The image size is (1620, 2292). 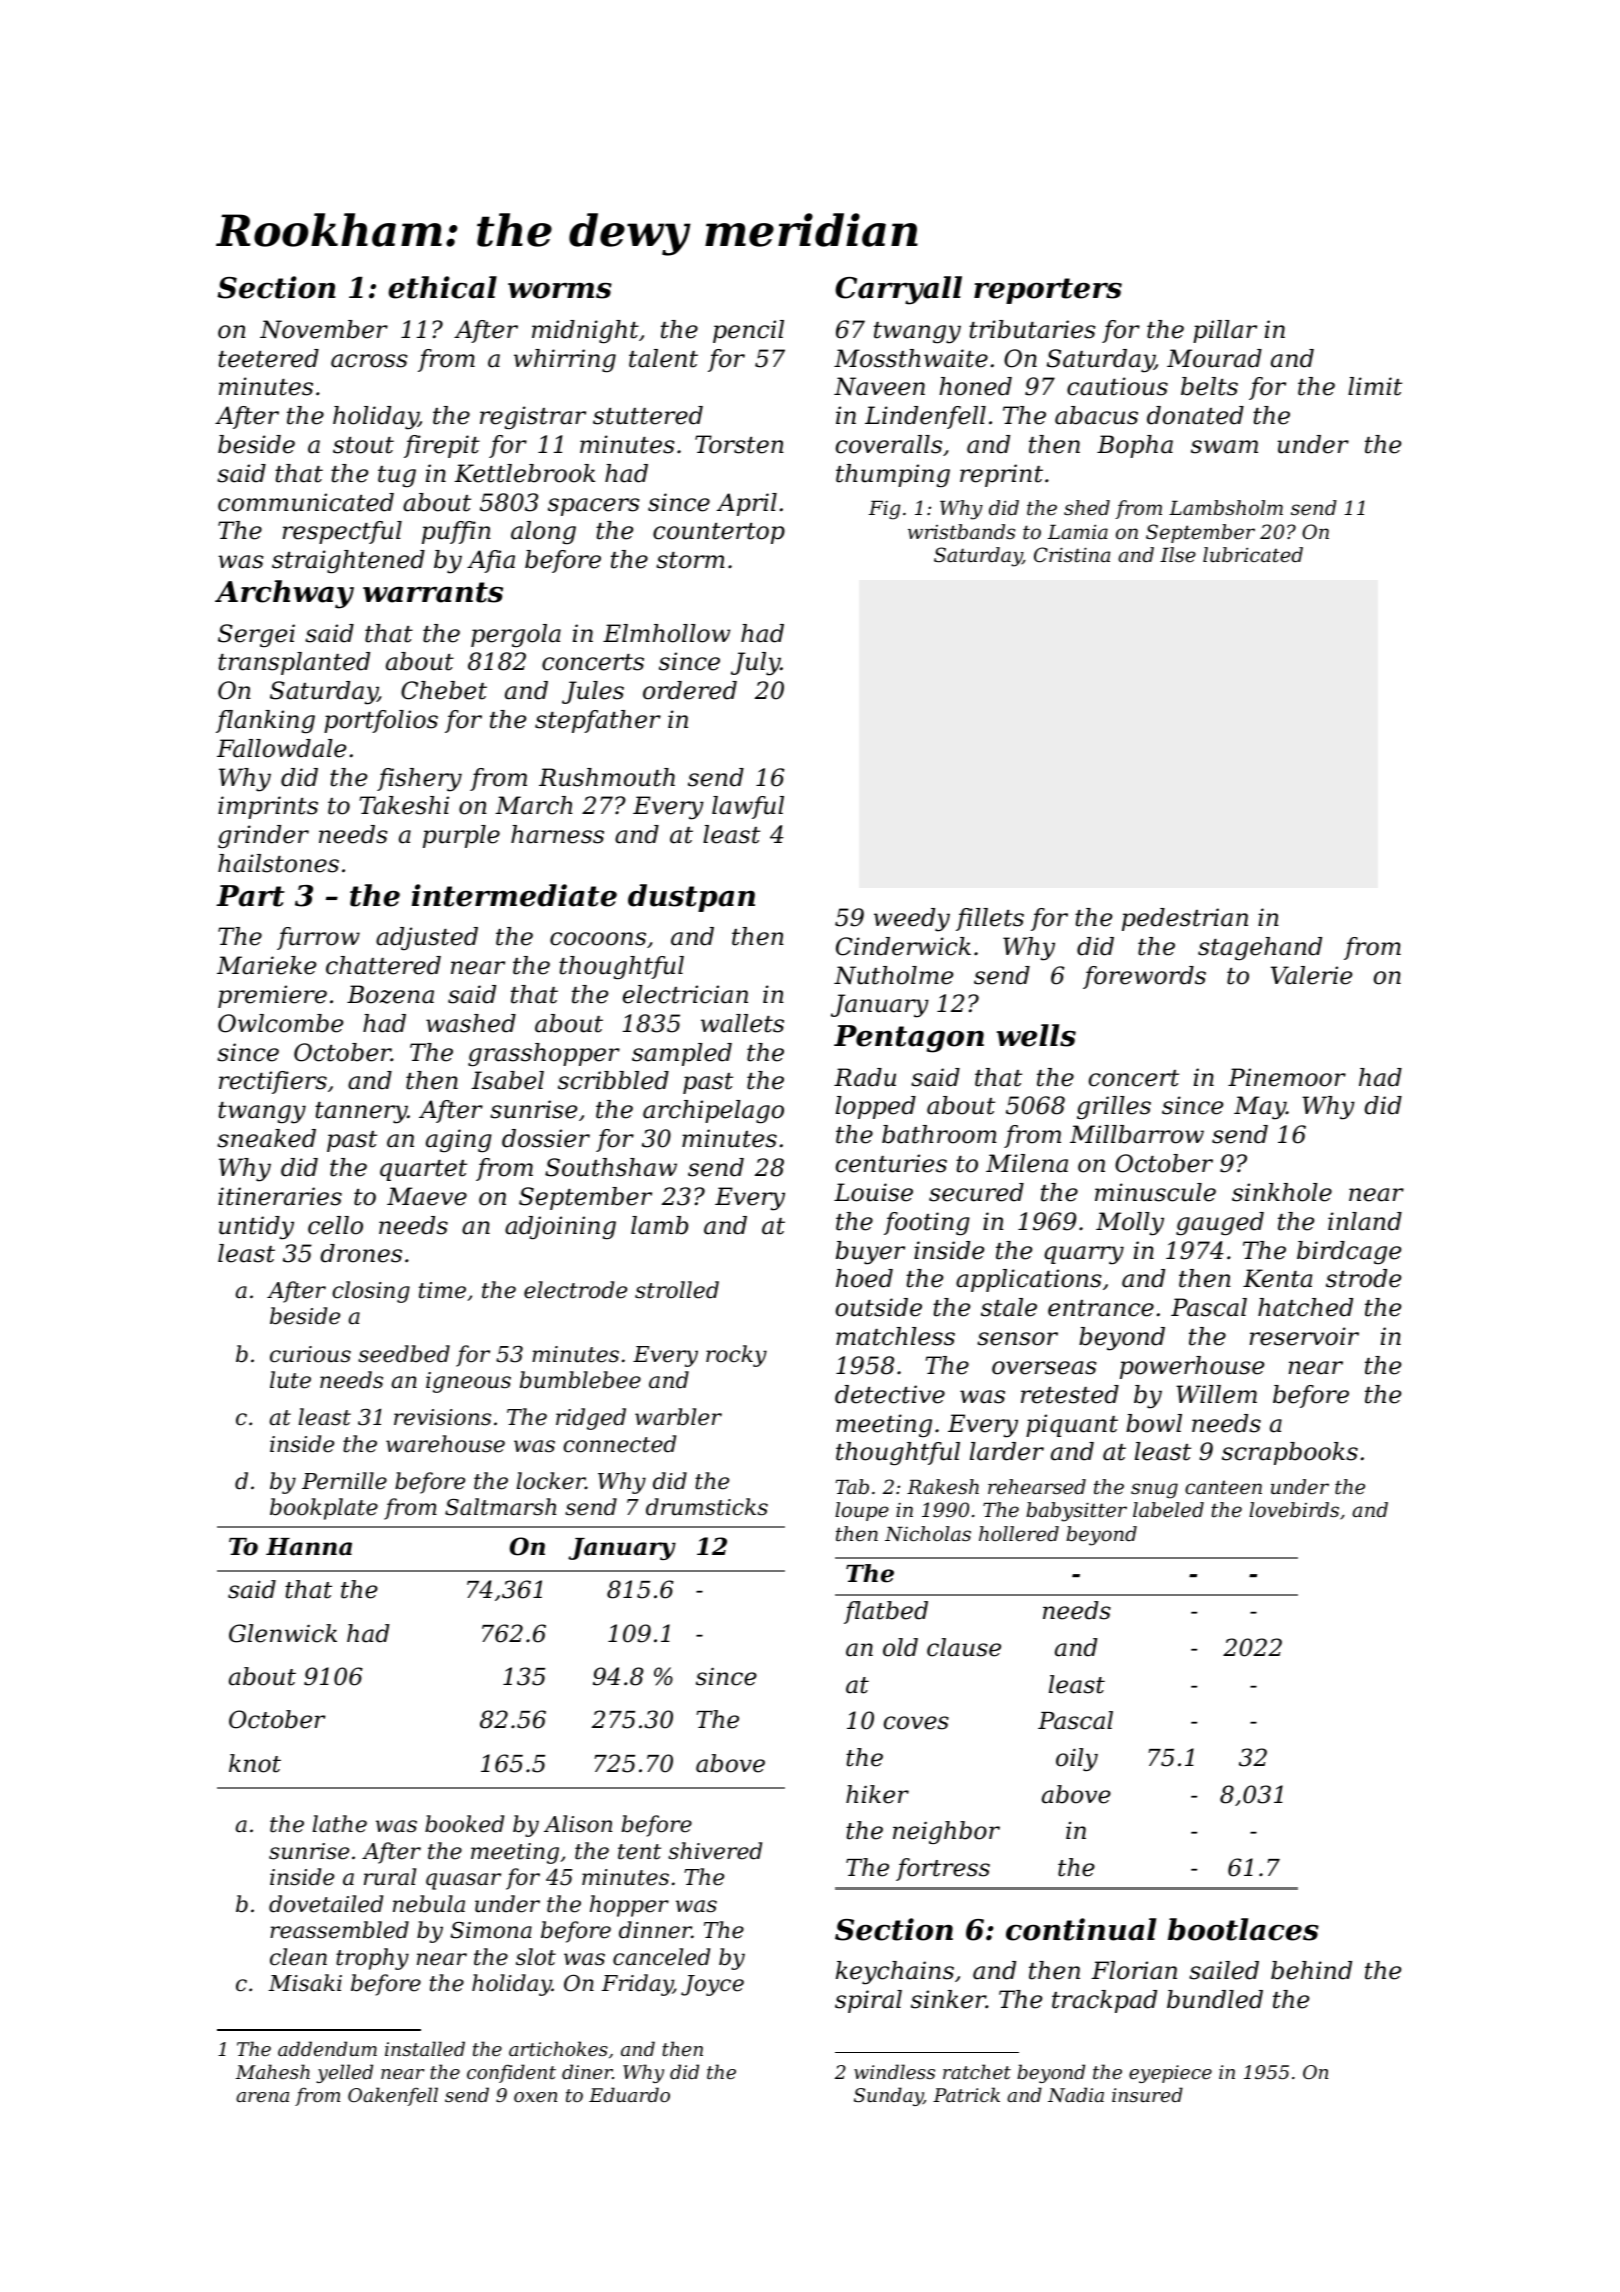 I want to click on Oakenfell, so click(x=393, y=2096).
